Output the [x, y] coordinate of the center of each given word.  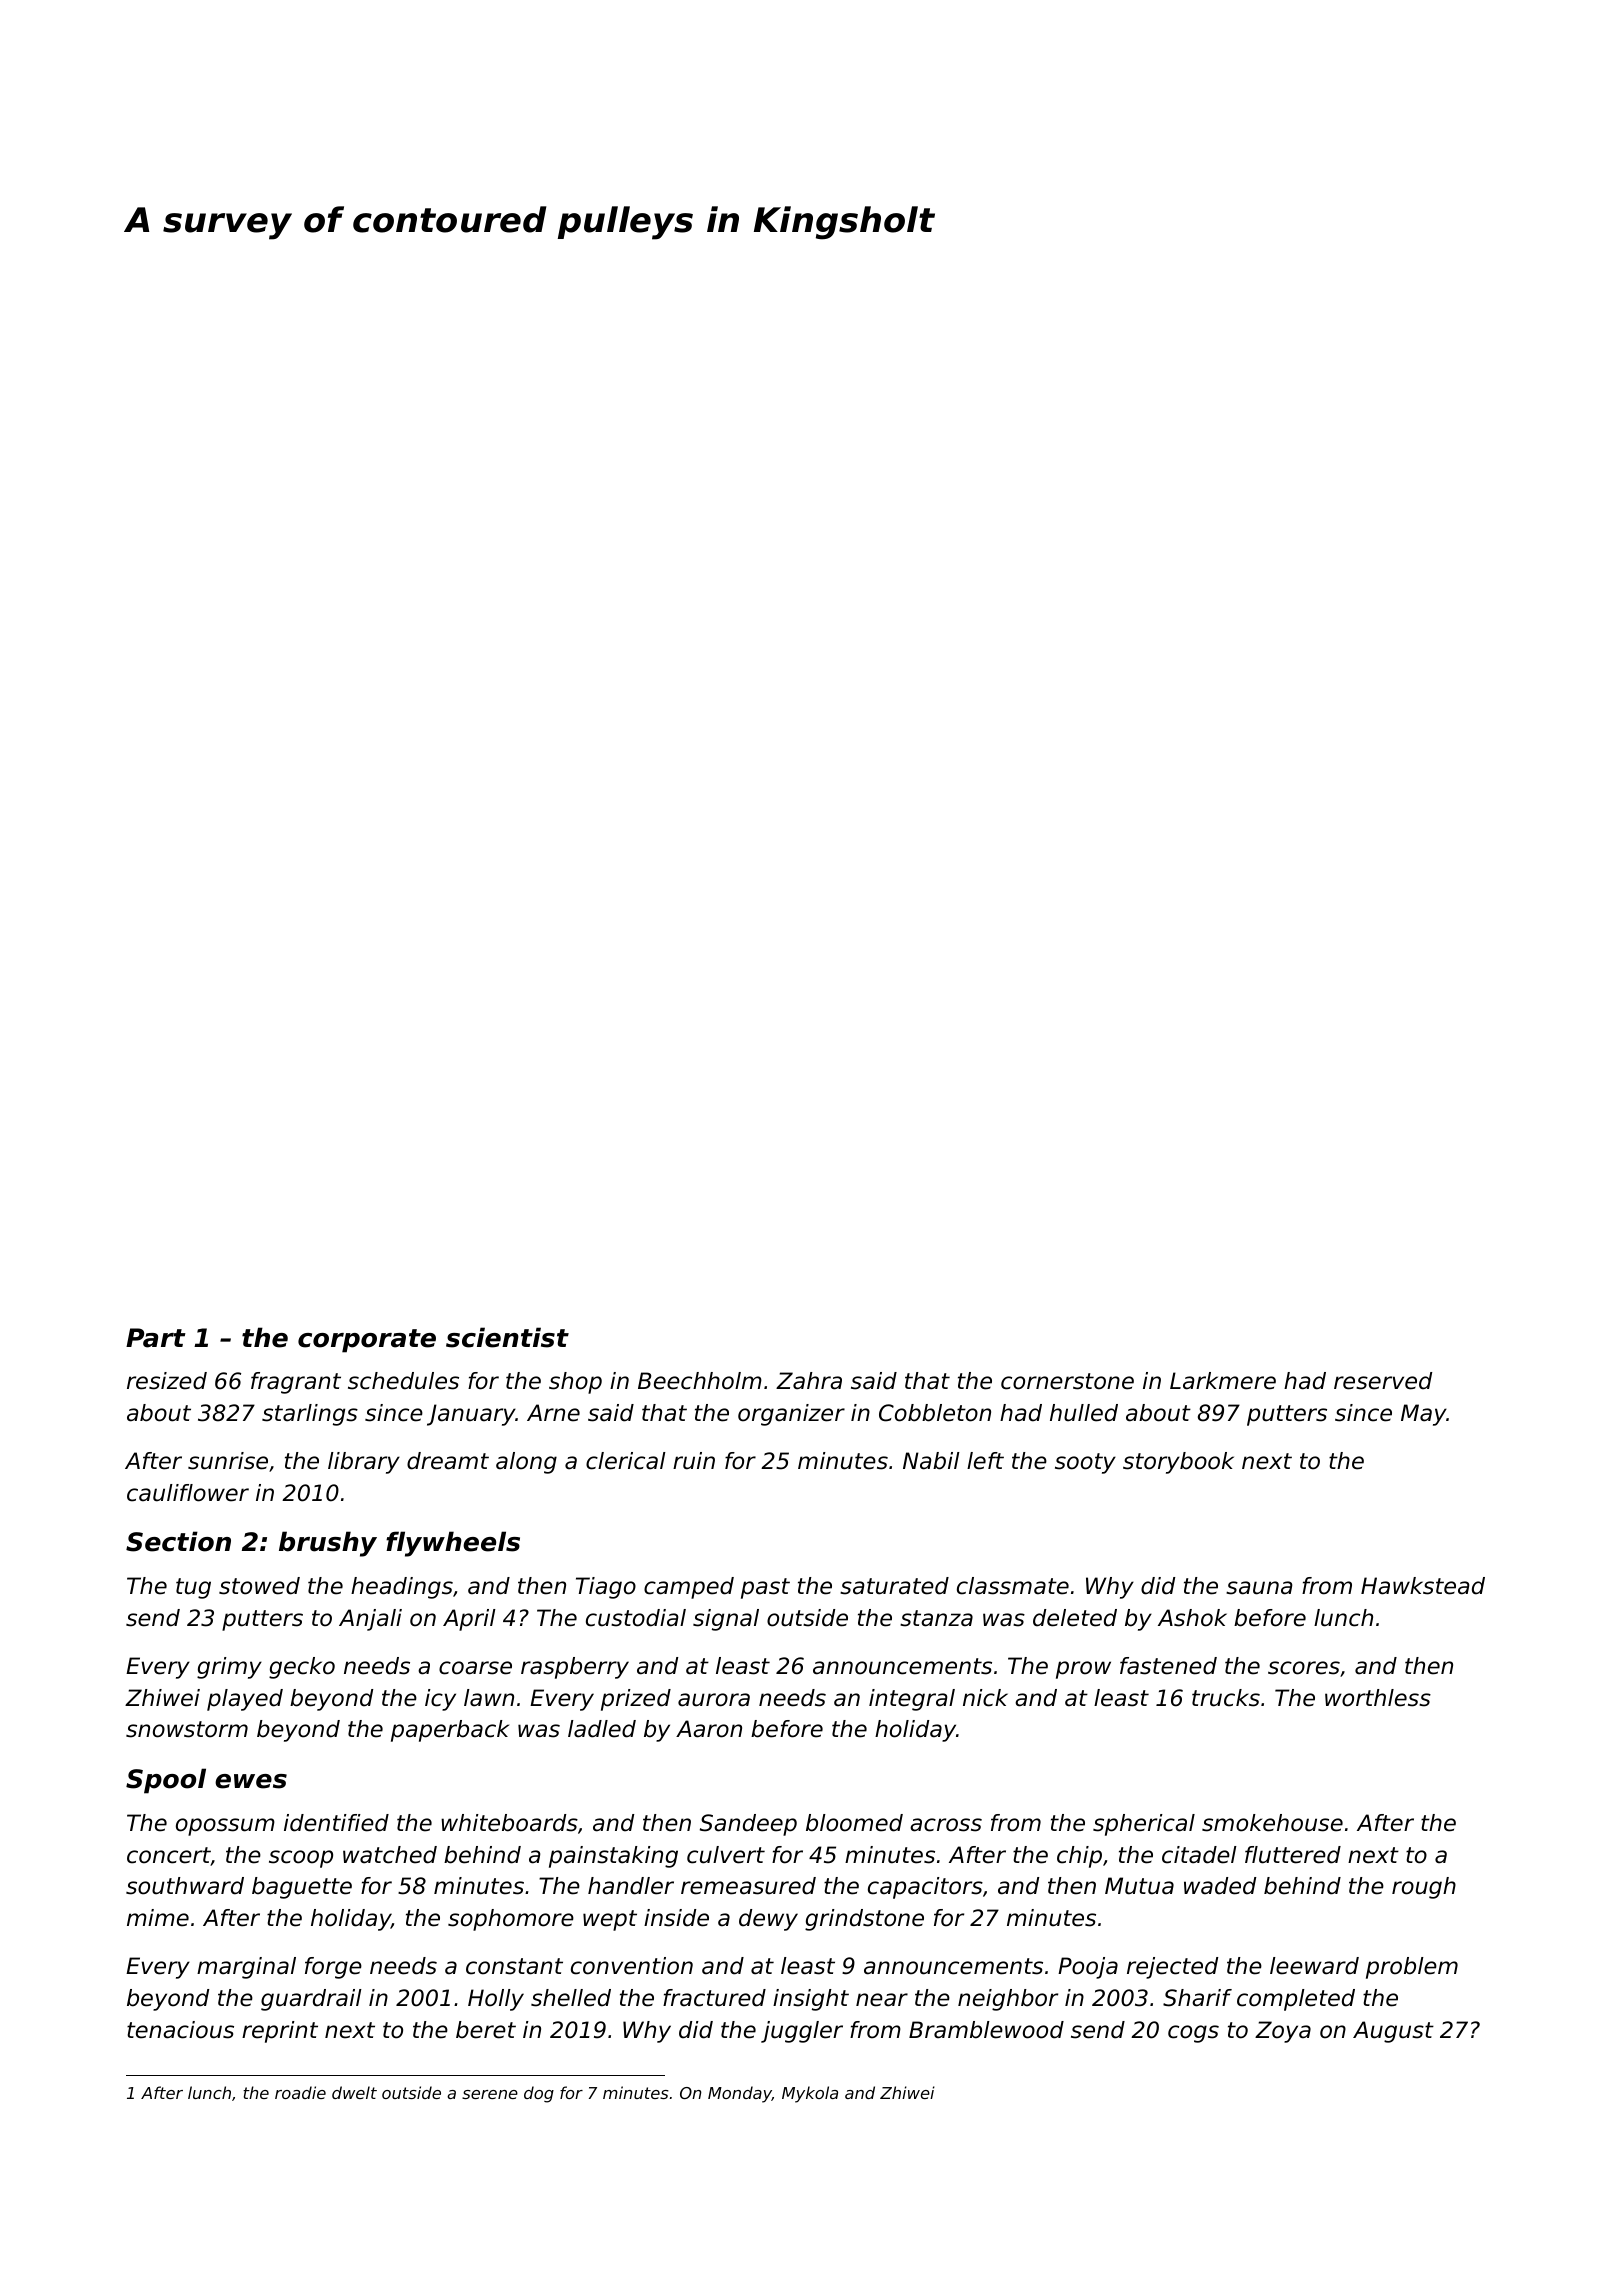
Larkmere [1223, 1381]
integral [912, 1700]
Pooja [1088, 1968]
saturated [894, 1586]
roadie [300, 2092]
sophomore [511, 1920]
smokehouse [1272, 1823]
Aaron [709, 1729]
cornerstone [1067, 1381]
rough [1424, 1888]
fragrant [296, 1383]
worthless [1378, 1698]
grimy [229, 1668]
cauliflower [188, 1493]
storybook [1178, 1463]
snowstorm [187, 1729]
